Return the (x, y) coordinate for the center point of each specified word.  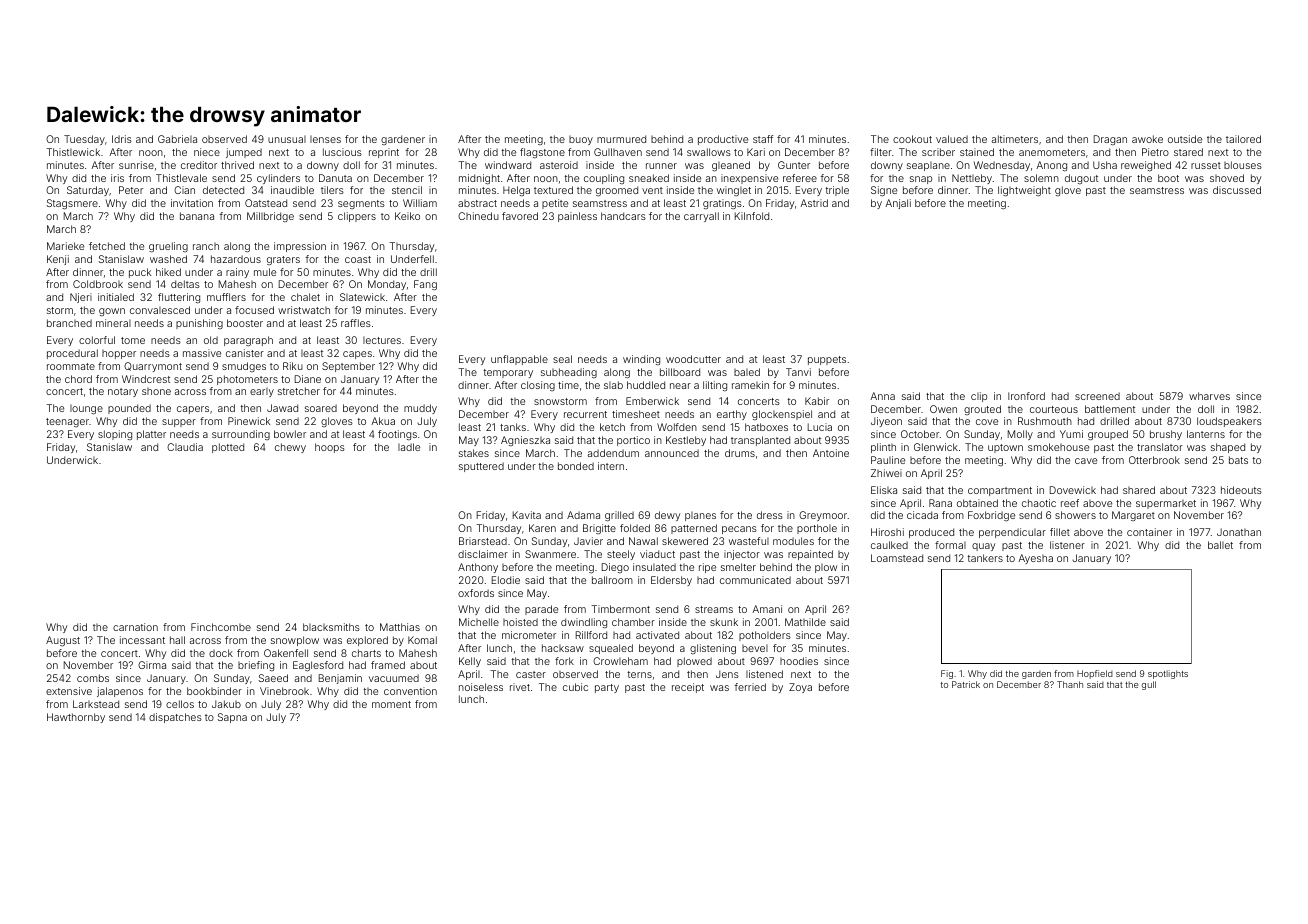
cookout (912, 139)
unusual (287, 139)
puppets (827, 360)
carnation (135, 627)
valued (952, 139)
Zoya (800, 688)
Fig (947, 674)
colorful (97, 340)
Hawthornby (76, 718)
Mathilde (805, 622)
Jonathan (1239, 532)
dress (770, 515)
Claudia (185, 447)
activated (657, 635)
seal (562, 359)
